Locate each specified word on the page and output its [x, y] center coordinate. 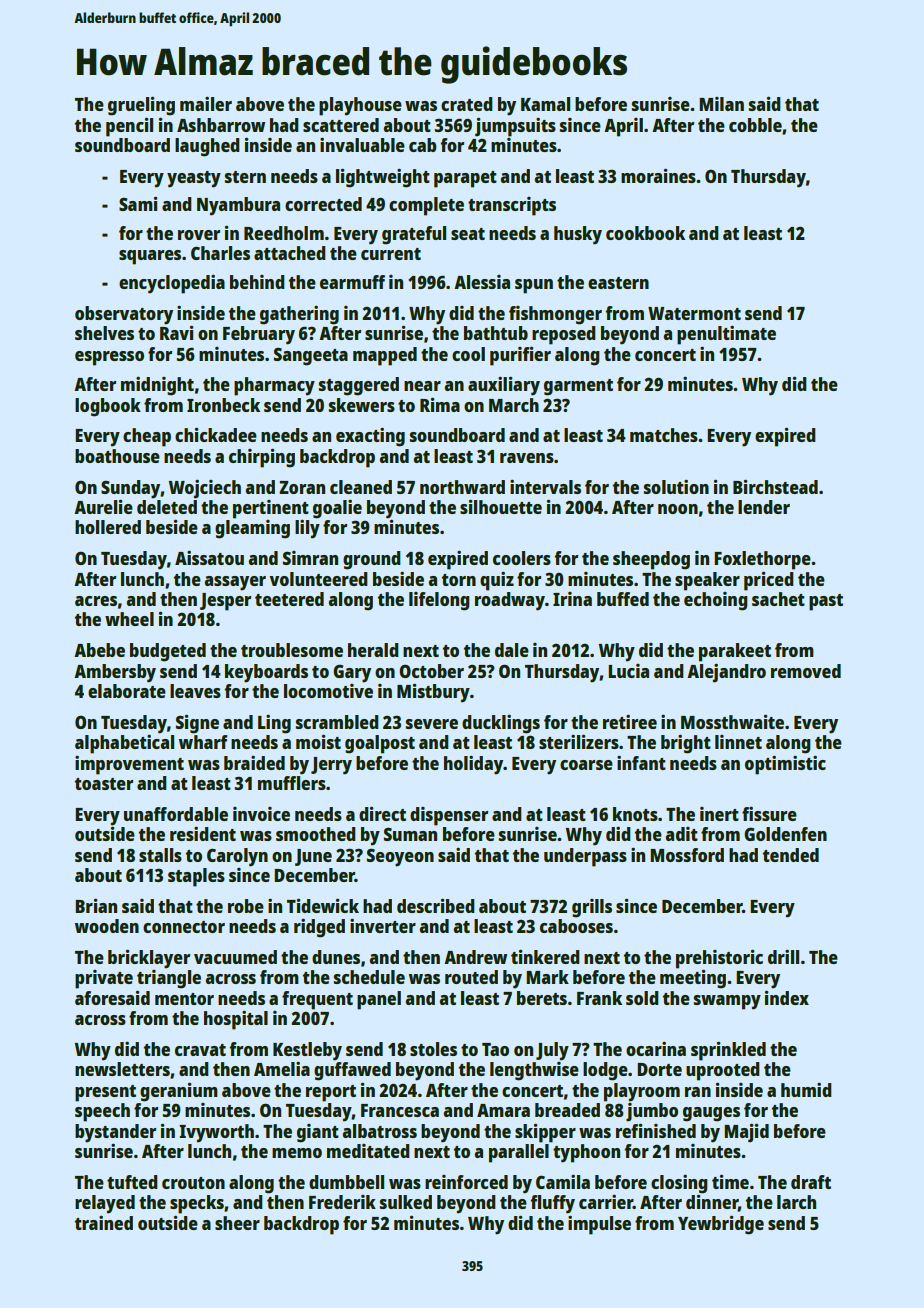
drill [783, 957]
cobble [755, 125]
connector [184, 927]
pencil [129, 127]
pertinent [271, 509]
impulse [599, 1225]
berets [542, 998]
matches [664, 435]
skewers [361, 405]
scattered [341, 125]
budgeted [168, 652]
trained [104, 1223]
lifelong [439, 601]
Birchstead [775, 486]
